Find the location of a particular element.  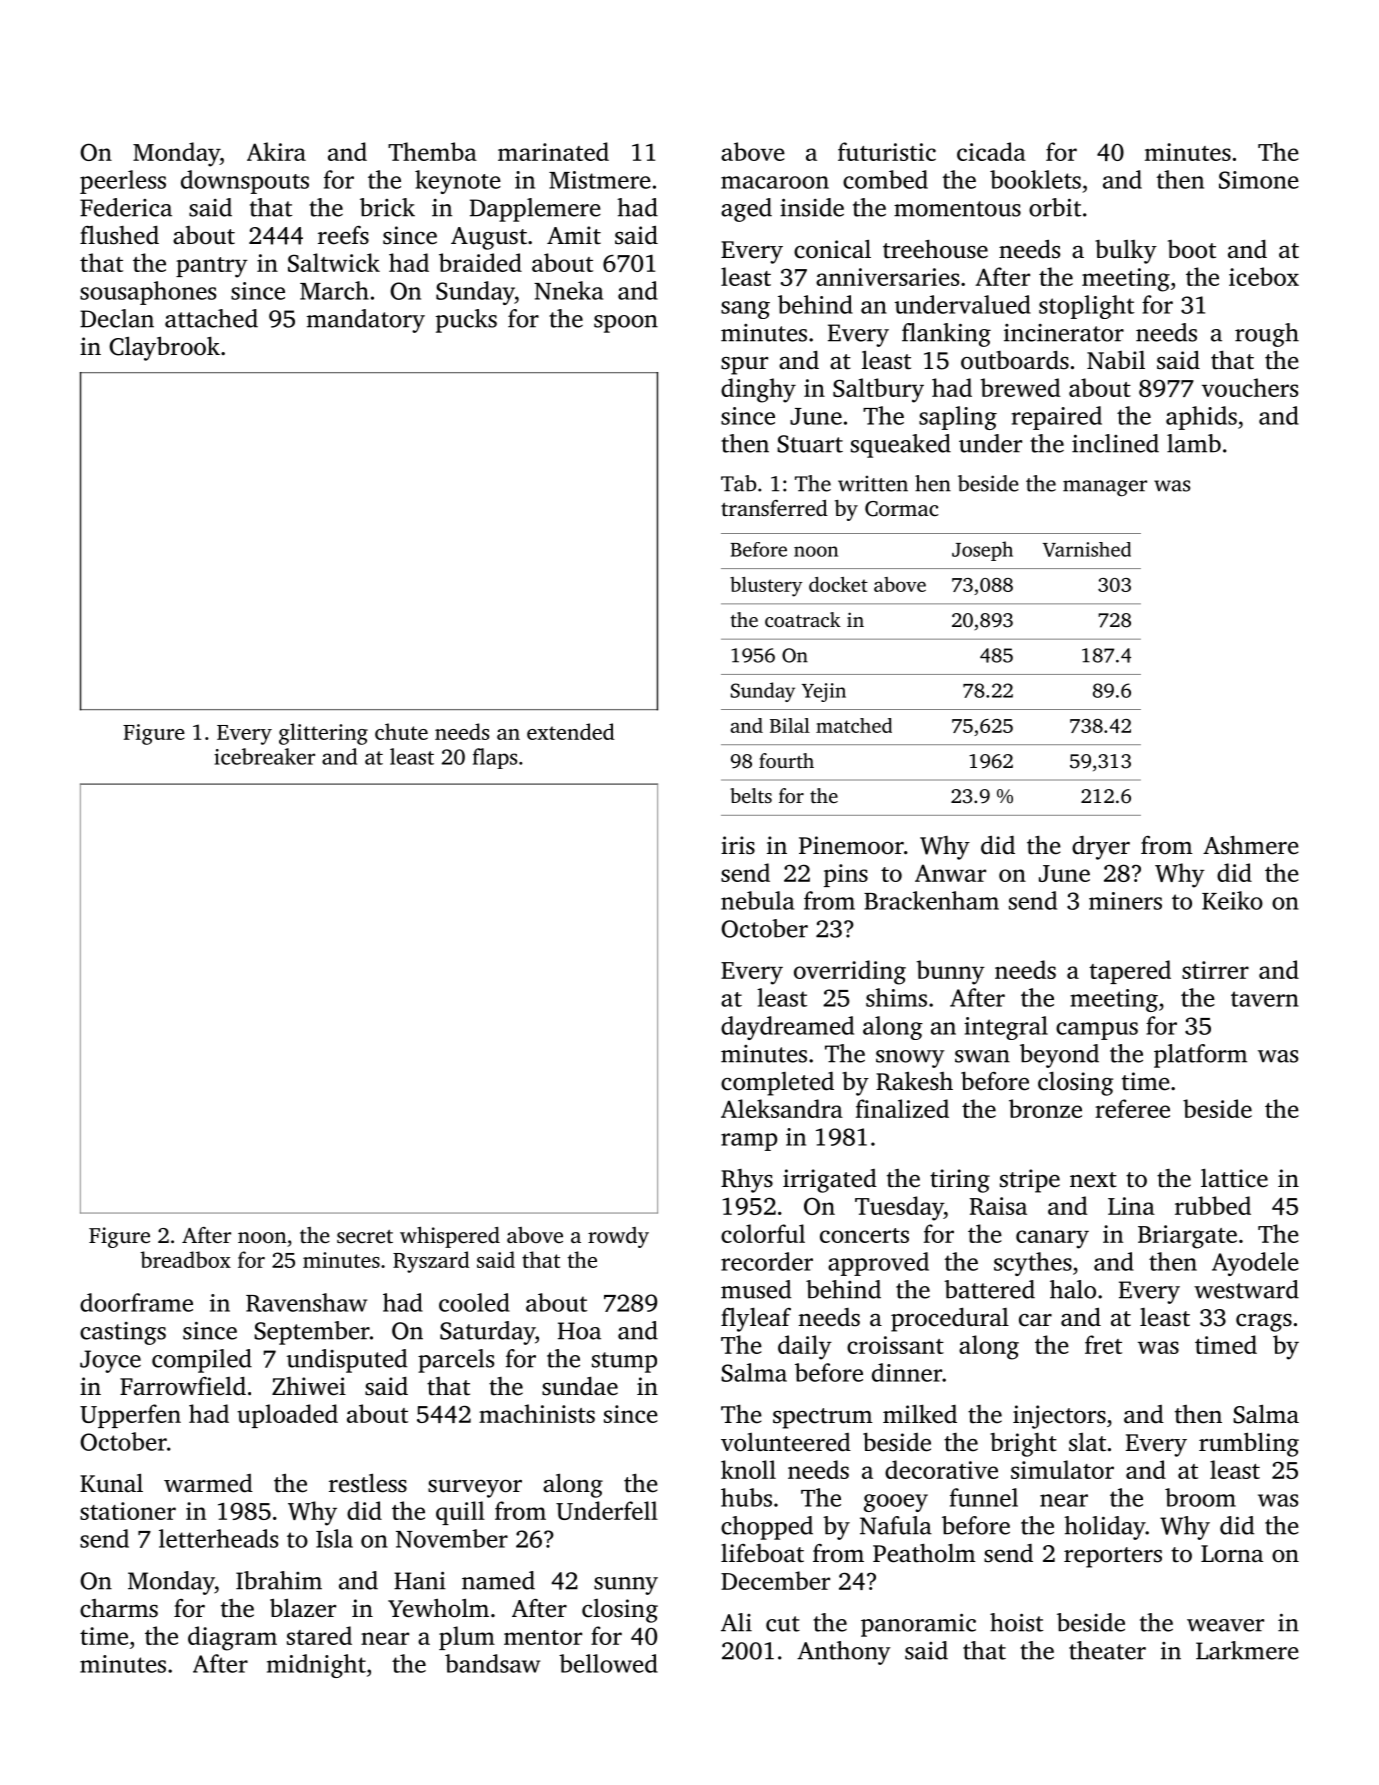

Saltbury is located at coordinates (878, 390).
